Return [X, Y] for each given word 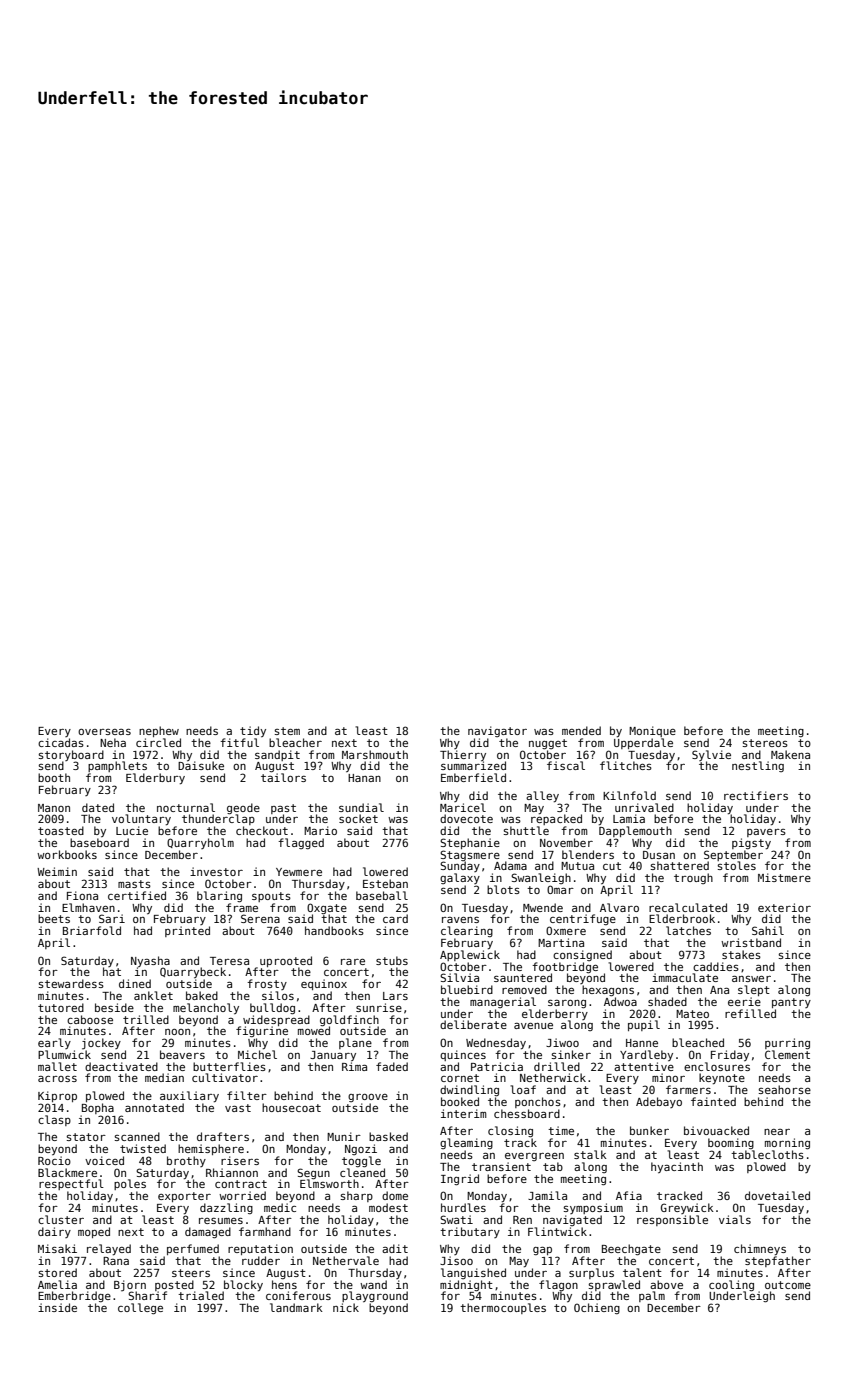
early [54, 1043]
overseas [104, 732]
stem [287, 731]
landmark [296, 1307]
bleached [698, 1042]
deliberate [473, 1024]
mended [581, 730]
